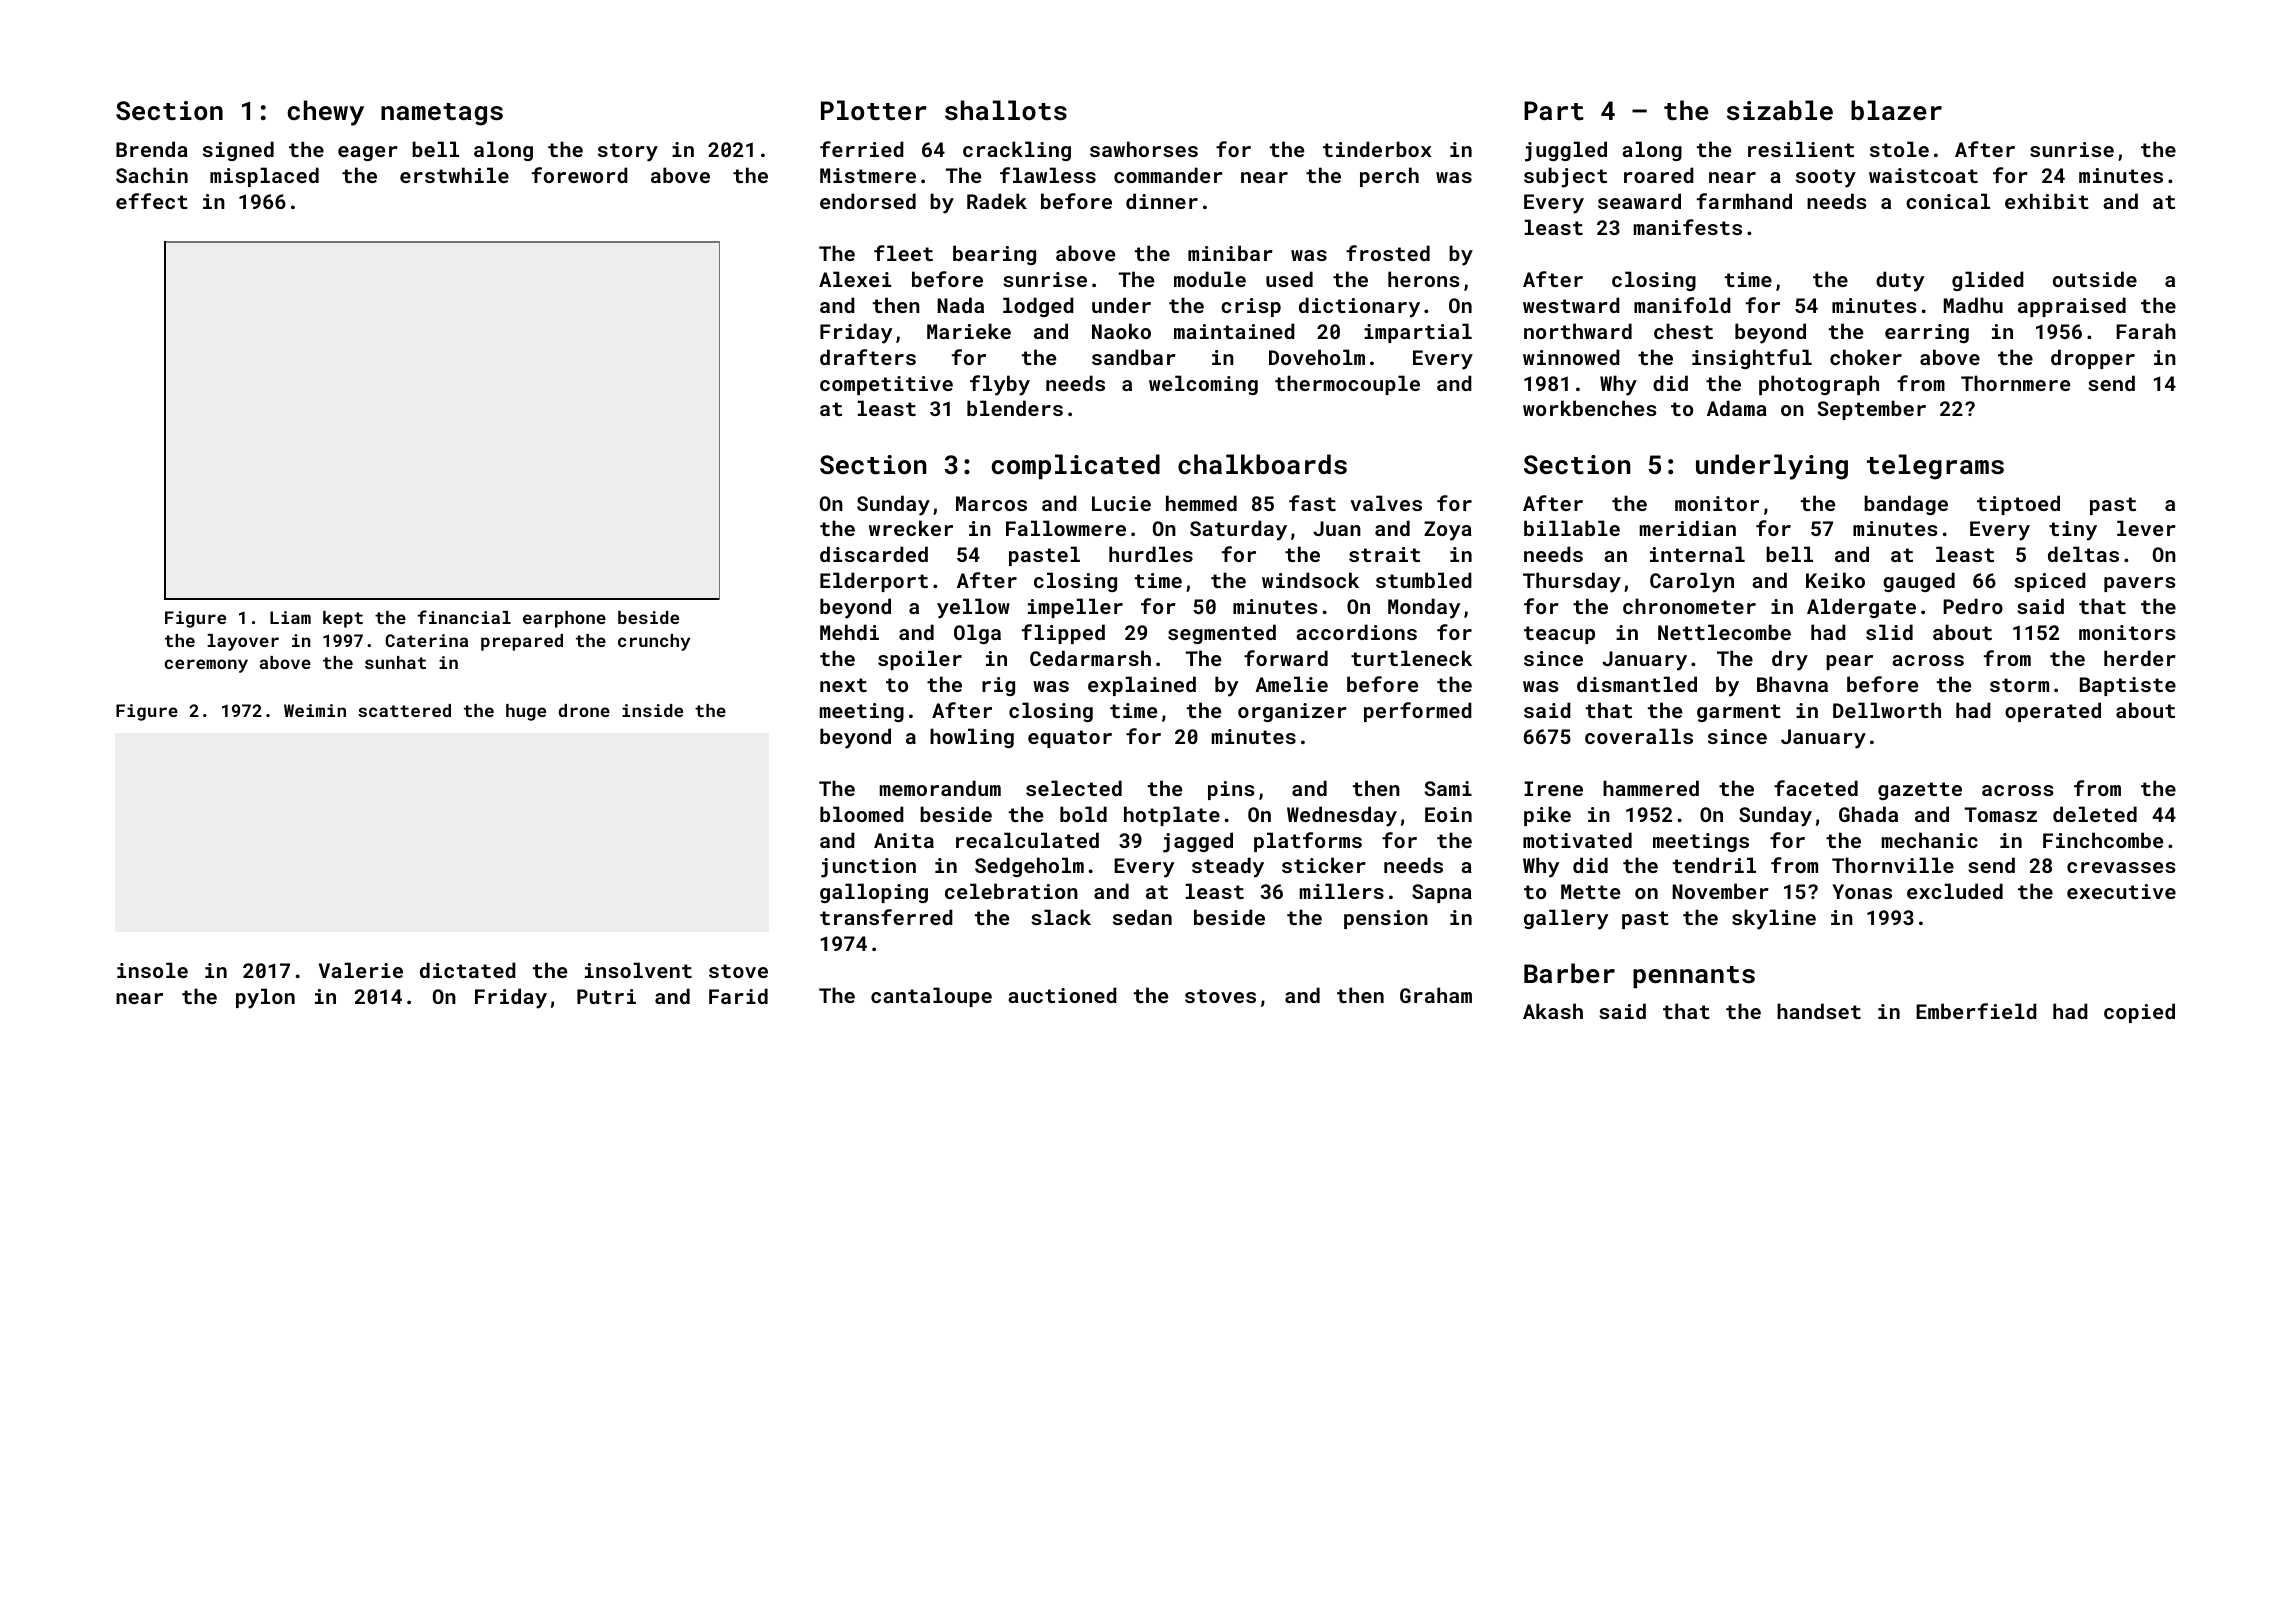 Image resolution: width=2292 pixels, height=1620 pixels. What do you see at coordinates (1976, 1011) in the screenshot?
I see `Emberfield` at bounding box center [1976, 1011].
